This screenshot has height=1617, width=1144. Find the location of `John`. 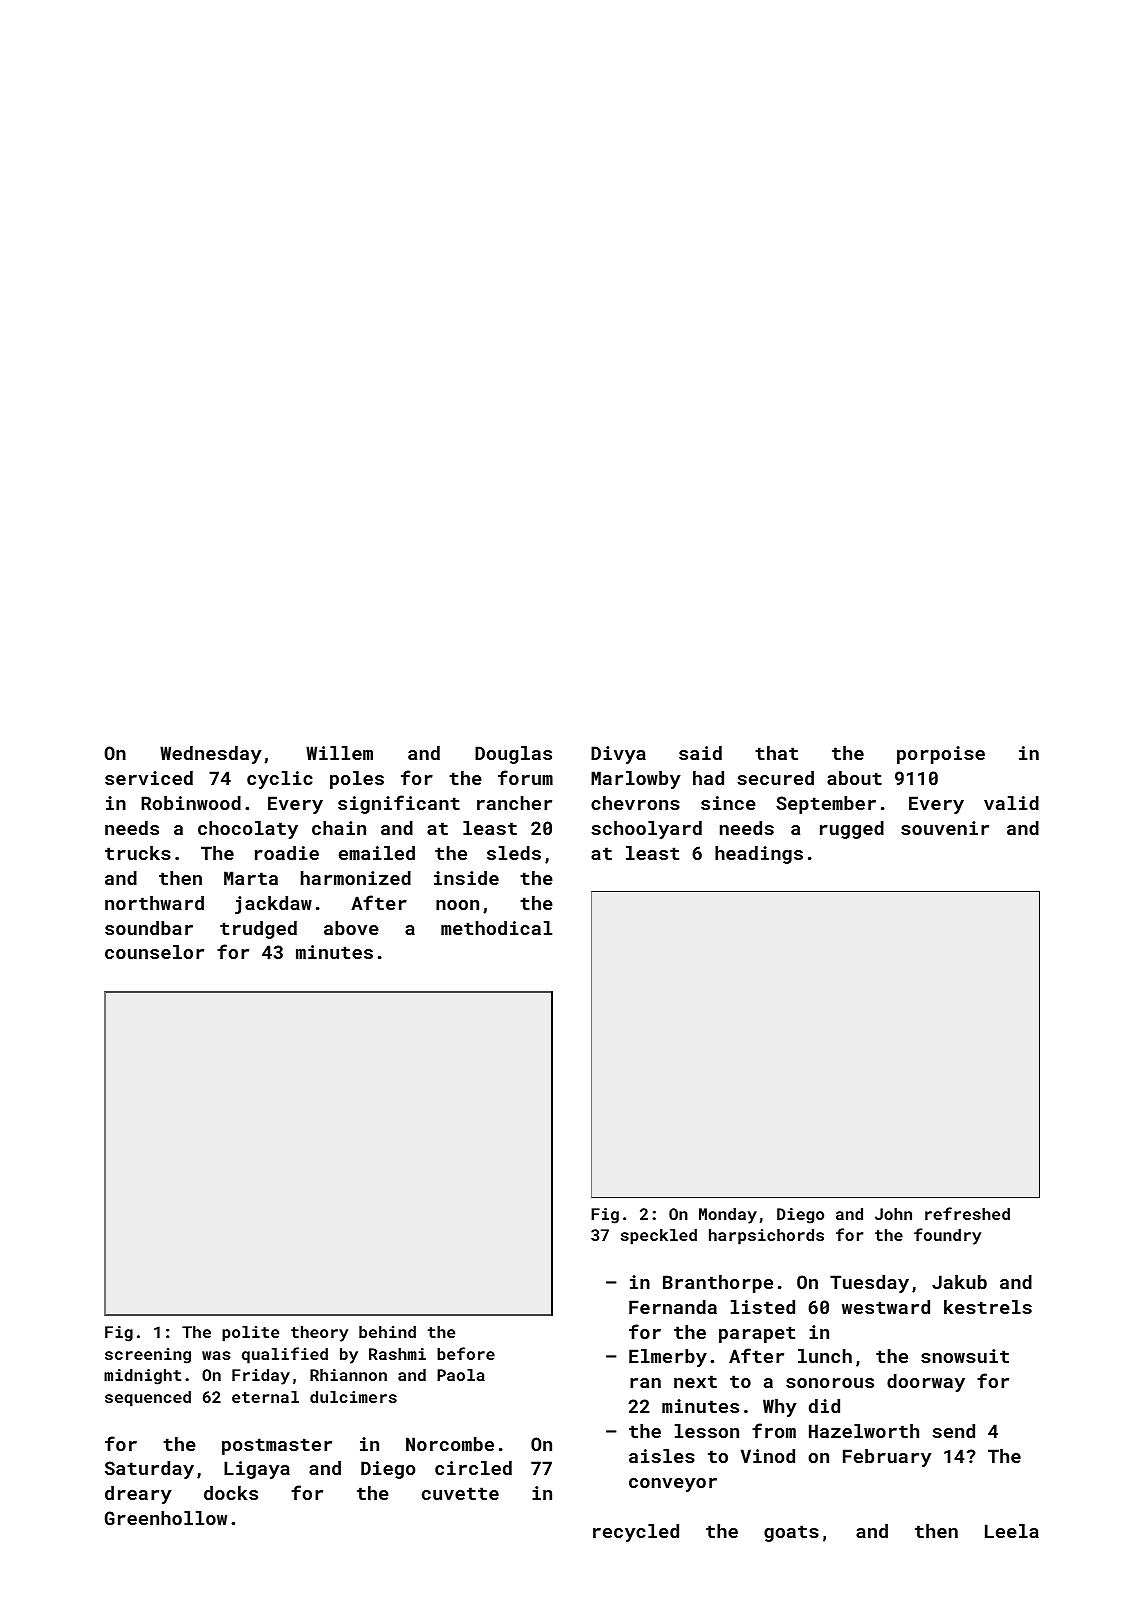

John is located at coordinates (893, 1214).
